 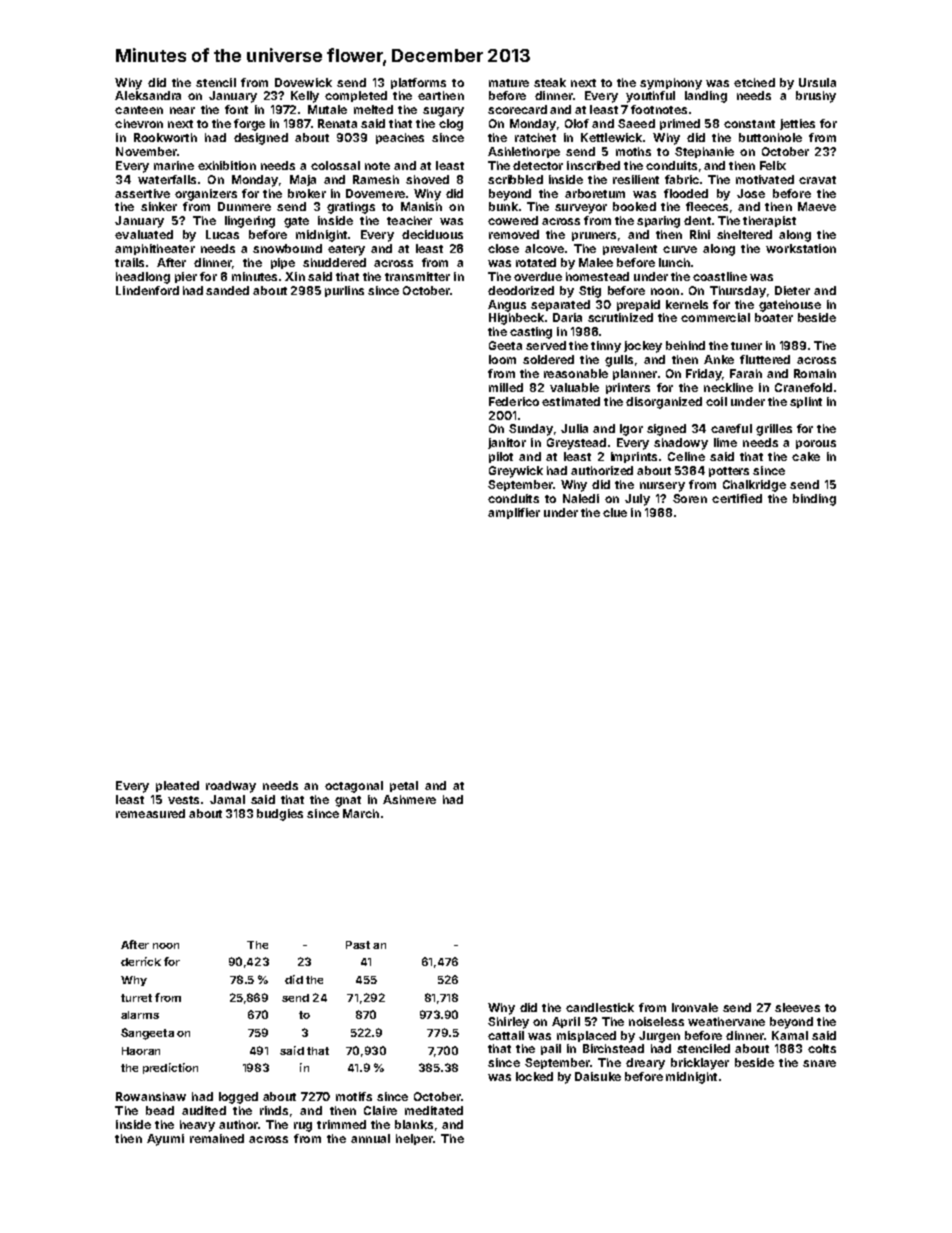 I want to click on Aleksandra, so click(x=148, y=95).
